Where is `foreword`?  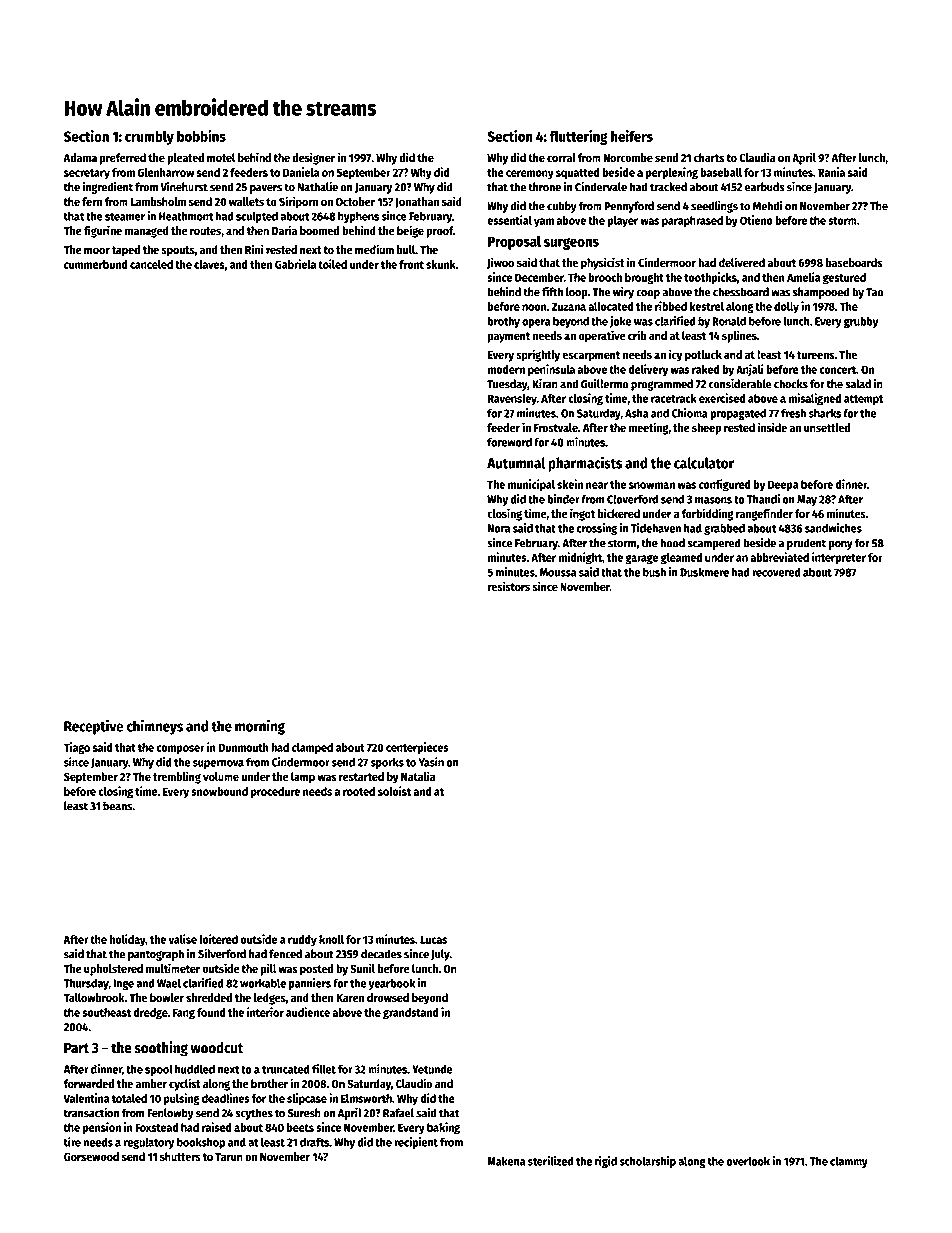
foreword is located at coordinates (509, 442).
